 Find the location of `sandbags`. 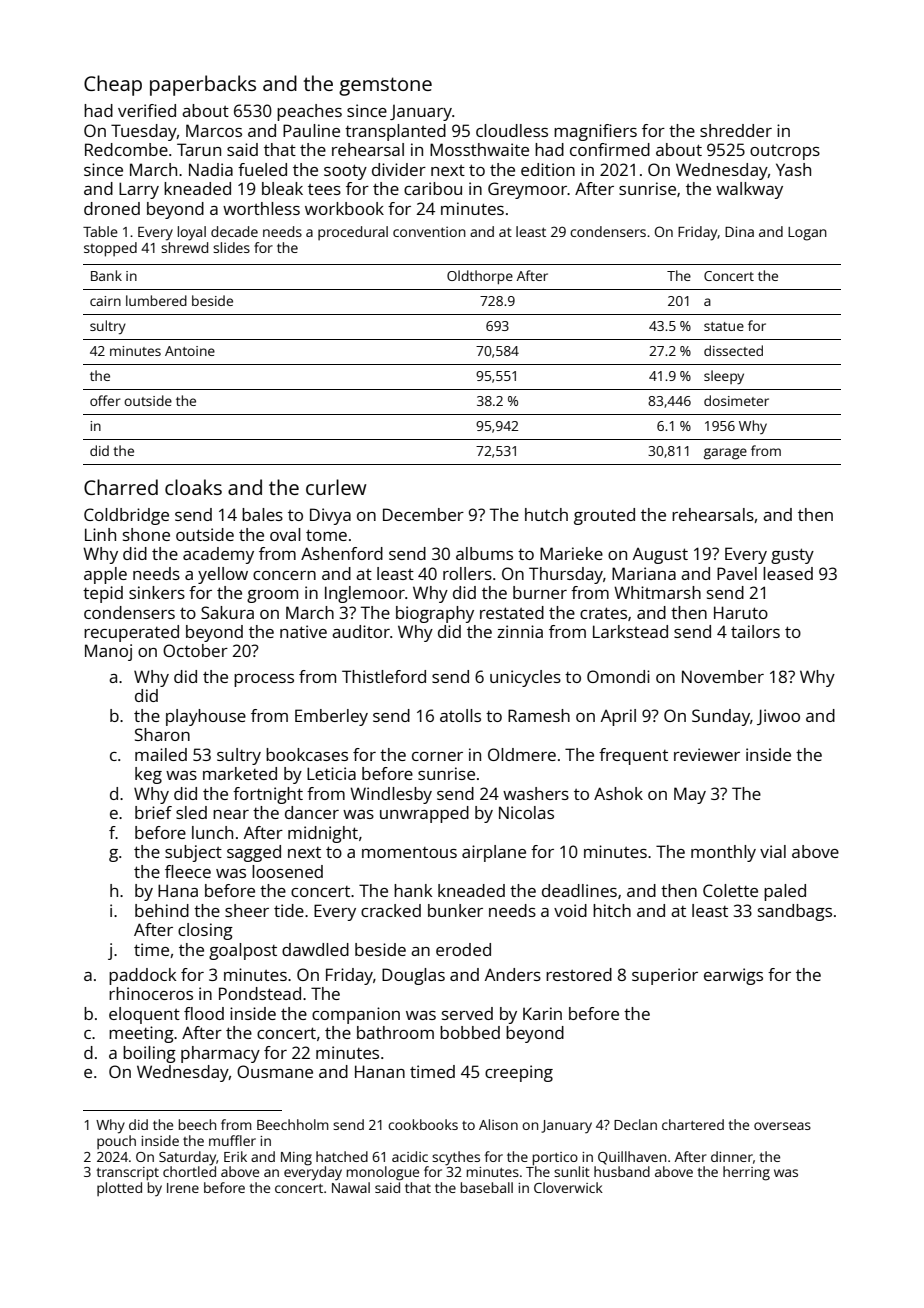

sandbags is located at coordinates (795, 912).
